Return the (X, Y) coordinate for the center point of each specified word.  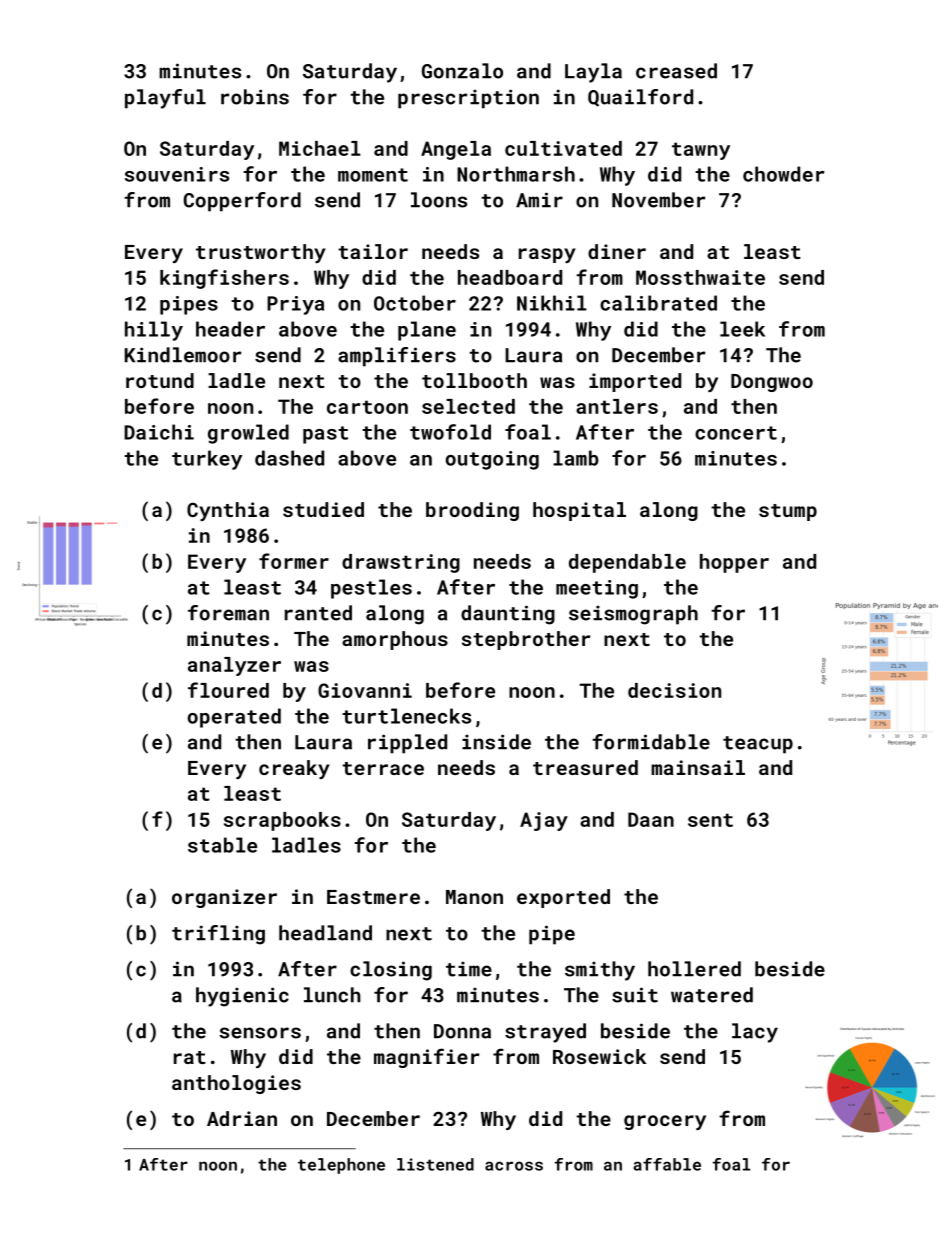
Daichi (159, 432)
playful (165, 99)
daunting (508, 615)
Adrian (242, 1118)
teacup (758, 745)
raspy (547, 255)
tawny (701, 151)
